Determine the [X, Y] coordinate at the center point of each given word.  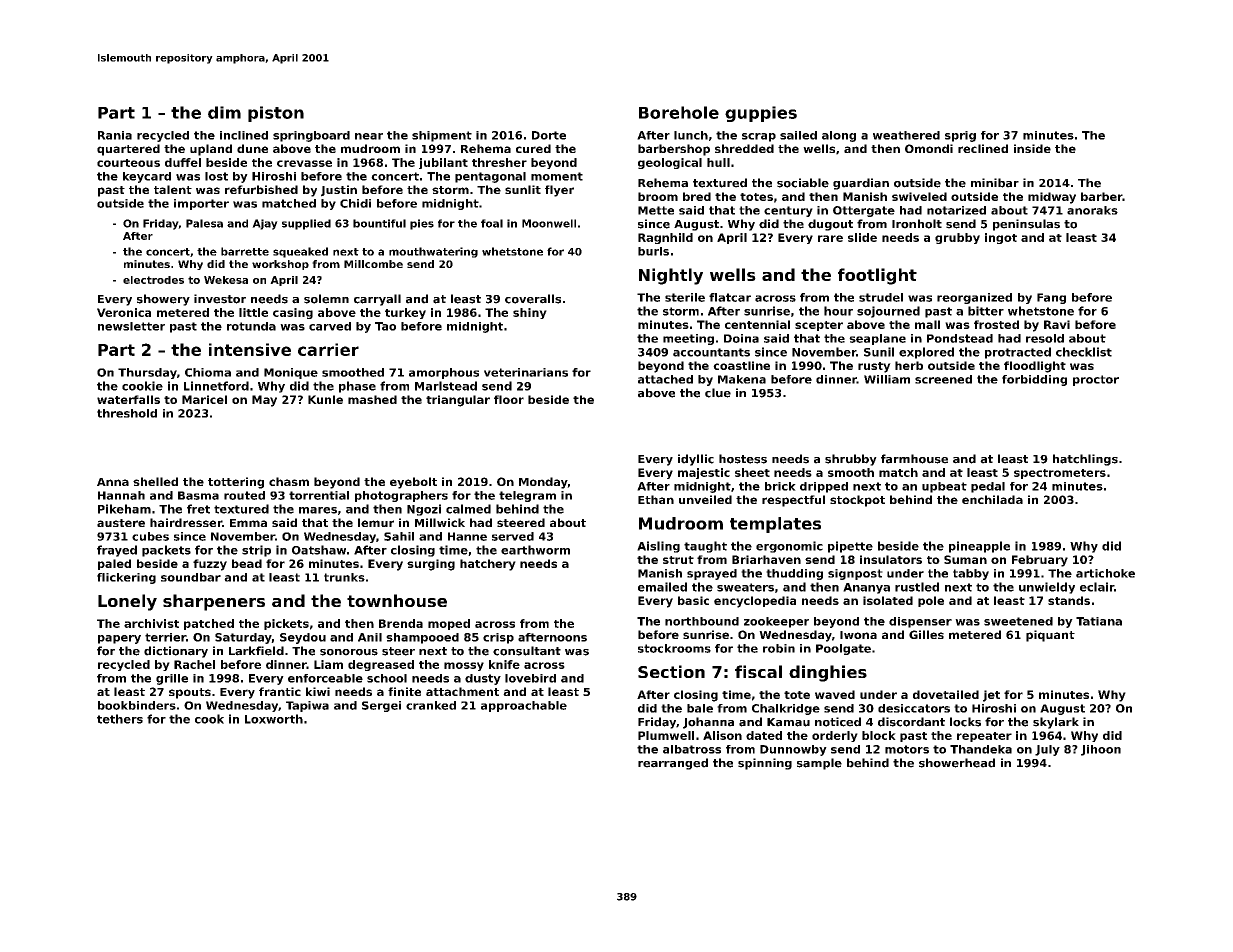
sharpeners [214, 602]
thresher [499, 162]
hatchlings [1085, 460]
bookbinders [137, 705]
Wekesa [226, 280]
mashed [372, 399]
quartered [128, 150]
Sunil [879, 352]
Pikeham [124, 509]
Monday [543, 483]
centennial [757, 324]
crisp [498, 638]
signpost [855, 574]
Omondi [929, 148]
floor [509, 399]
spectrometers [1060, 474]
